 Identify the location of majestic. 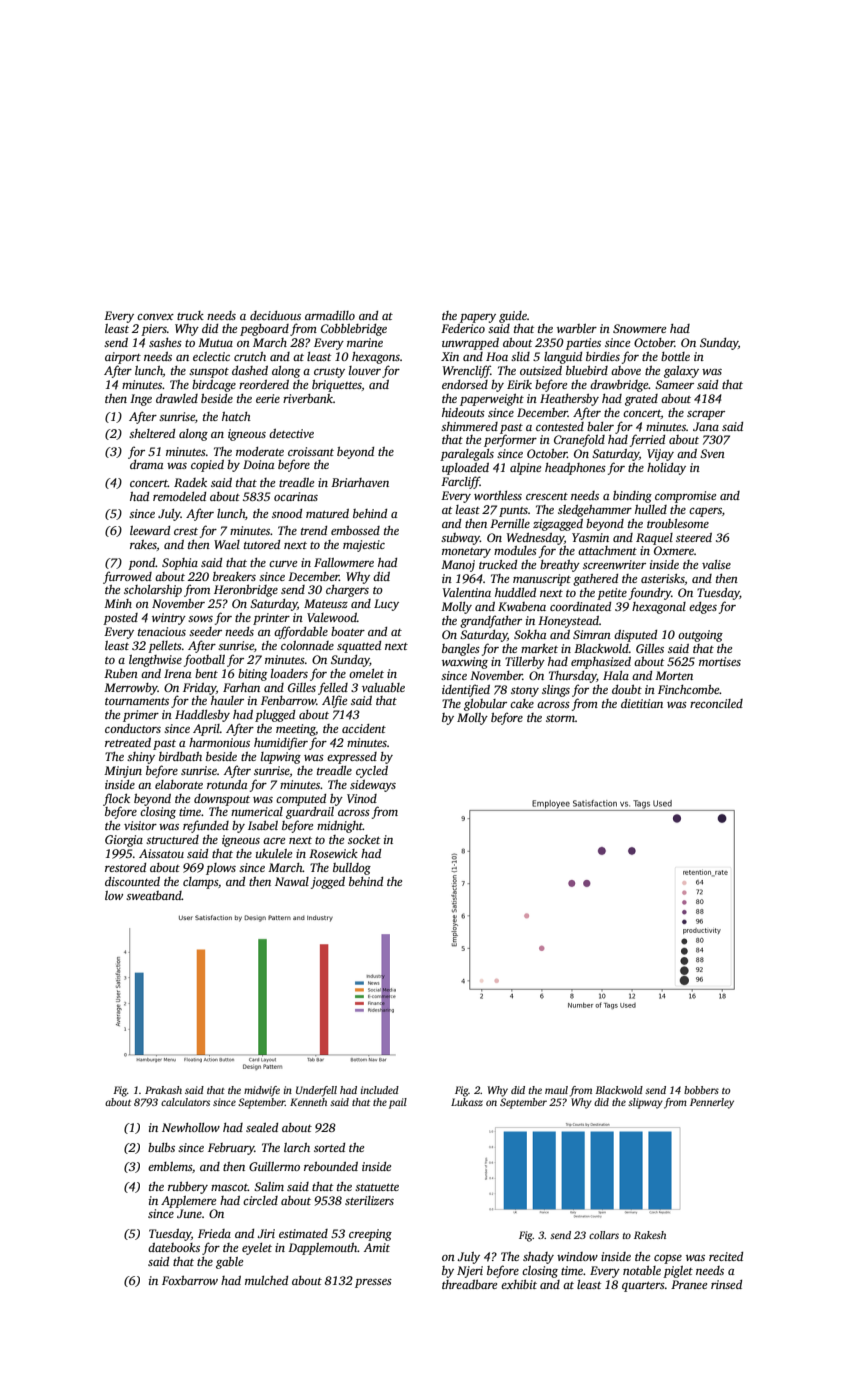
(364, 546).
